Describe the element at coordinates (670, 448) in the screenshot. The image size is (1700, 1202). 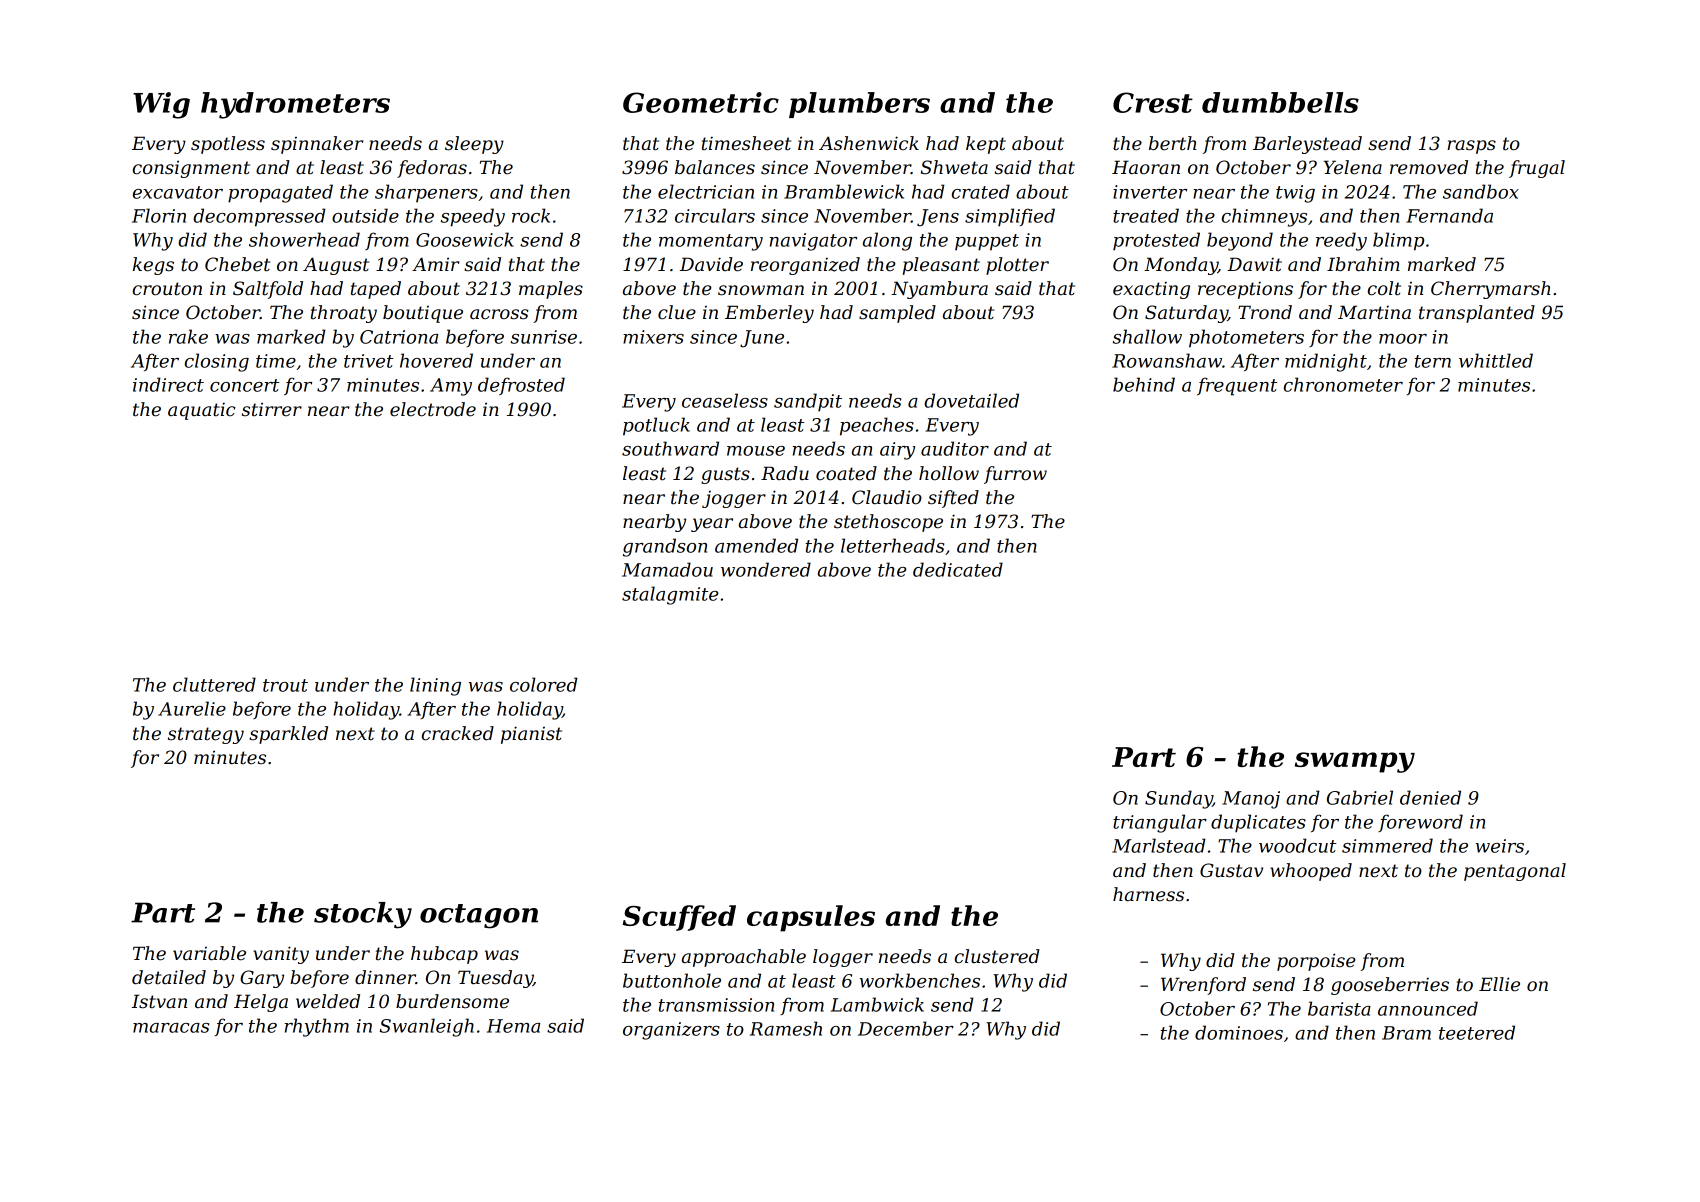
I see `southward` at that location.
